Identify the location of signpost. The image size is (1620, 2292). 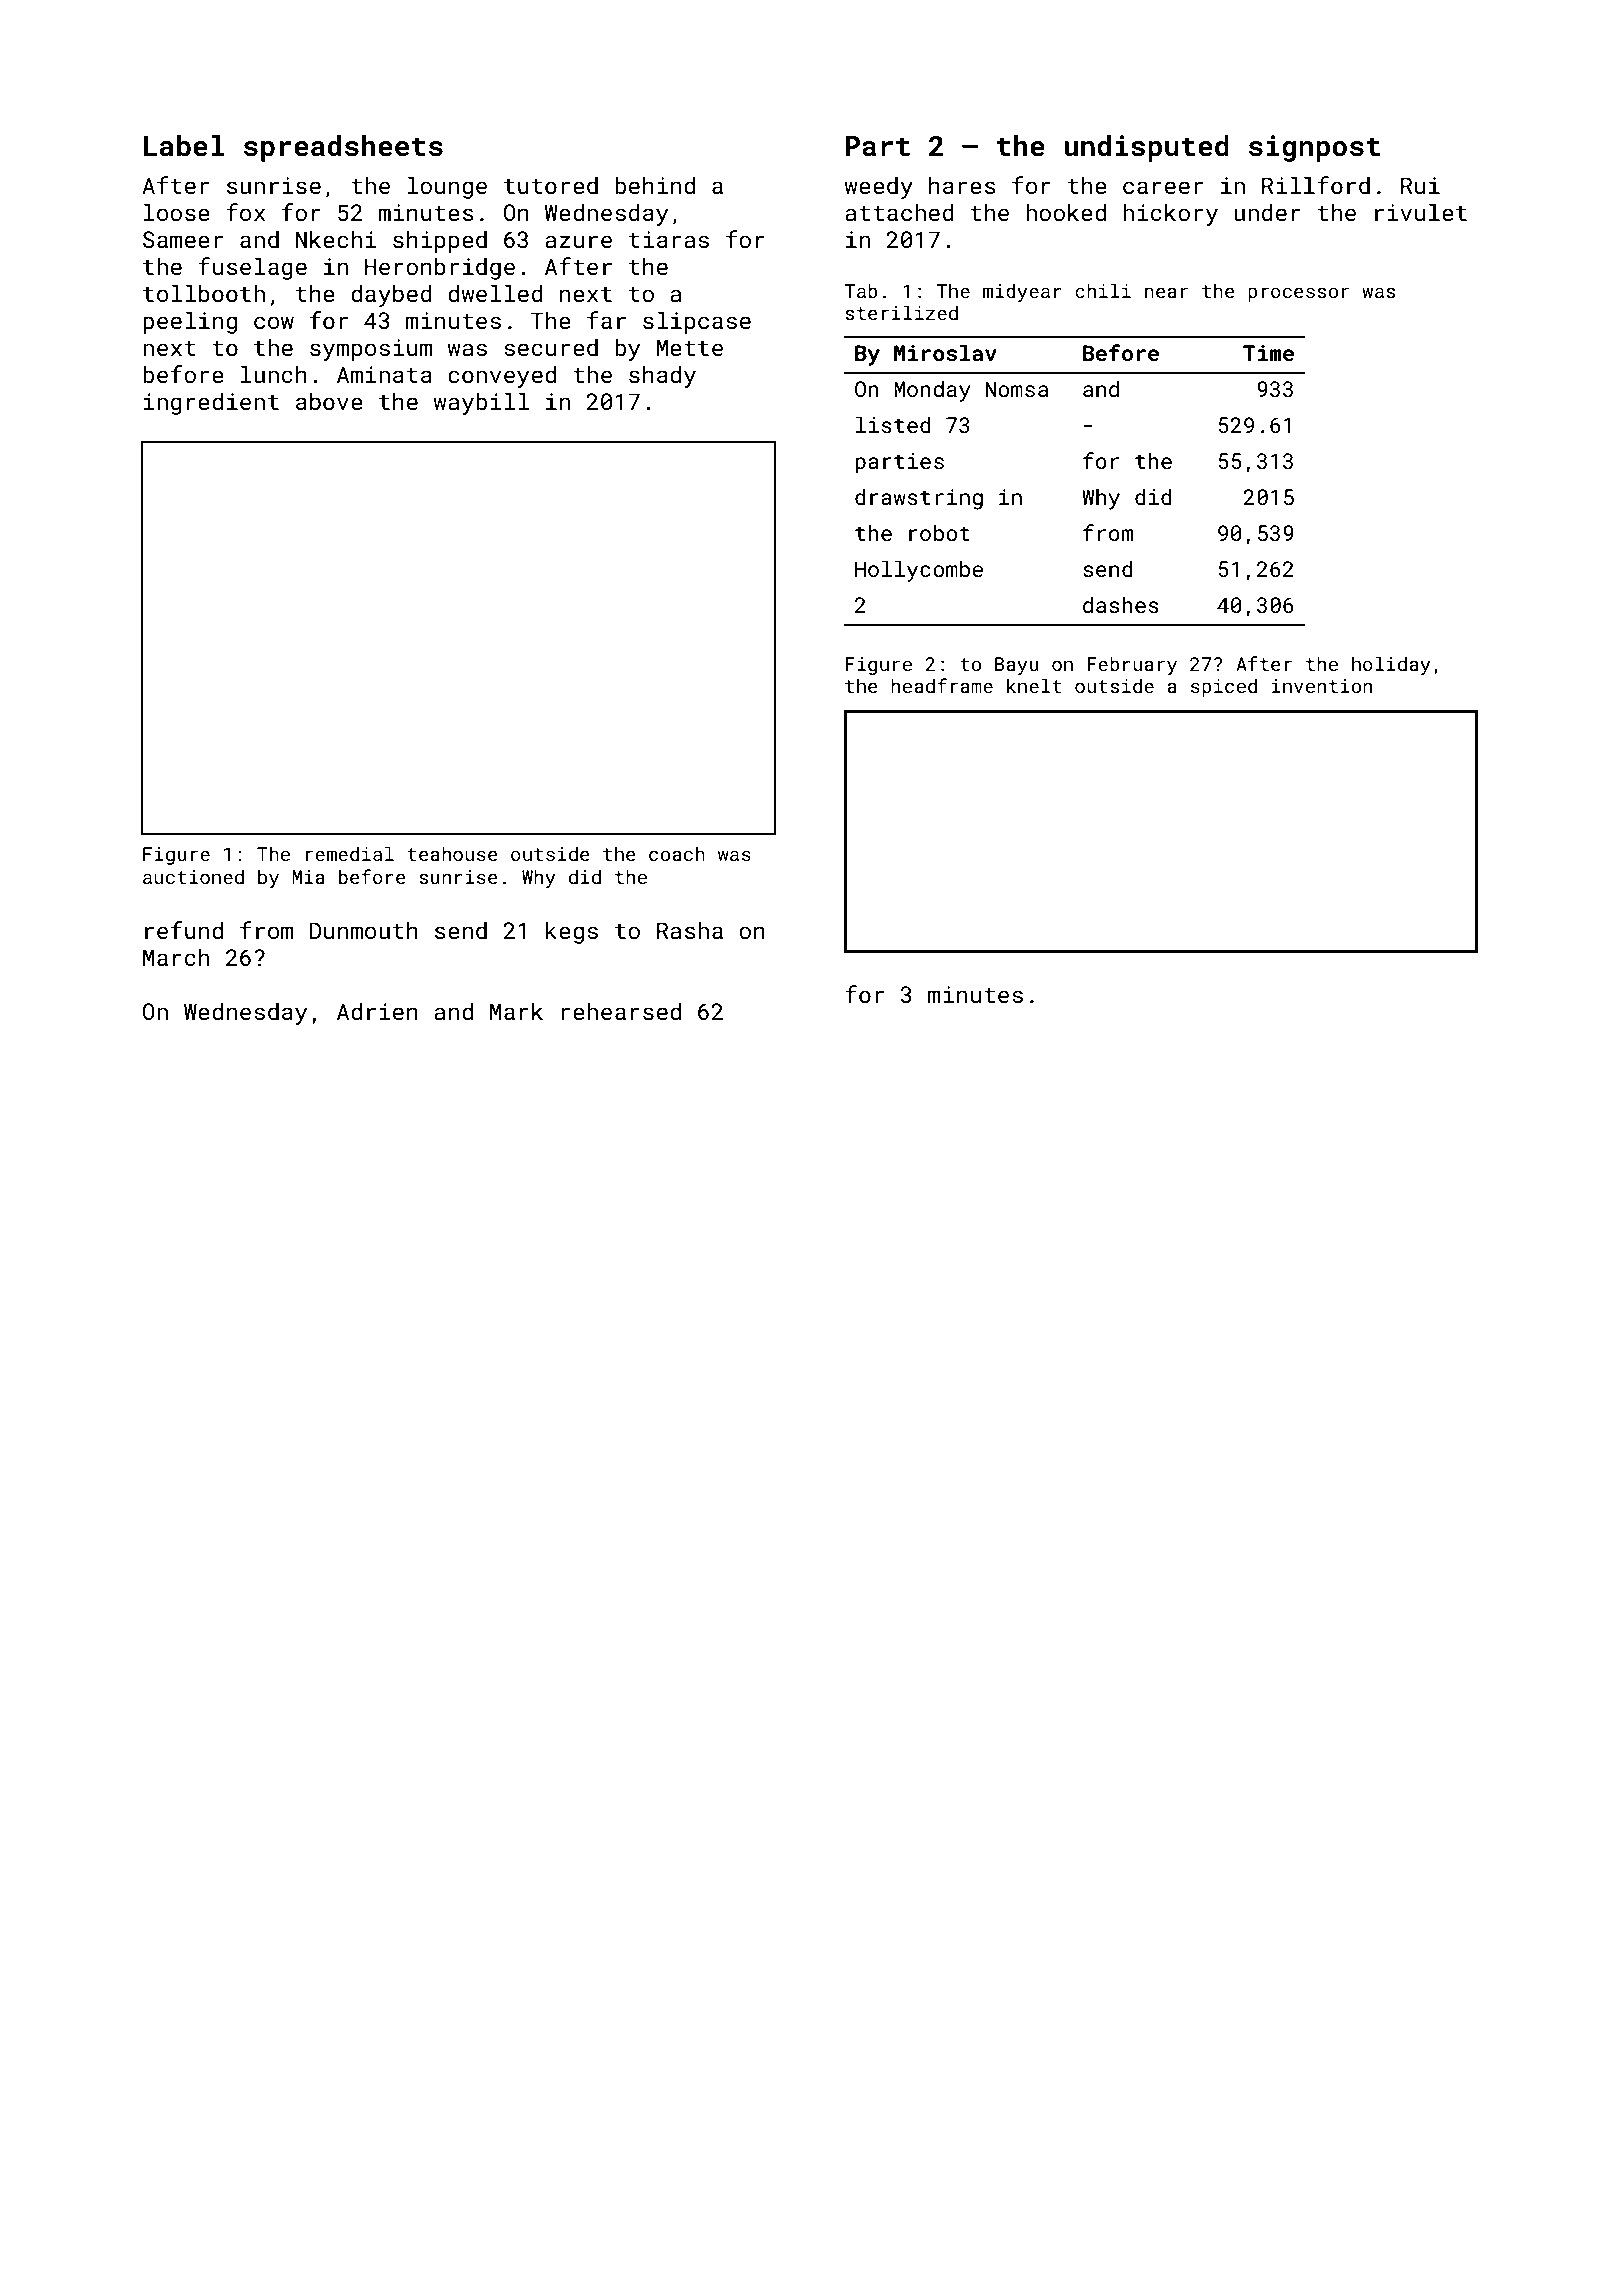
(1314, 148).
